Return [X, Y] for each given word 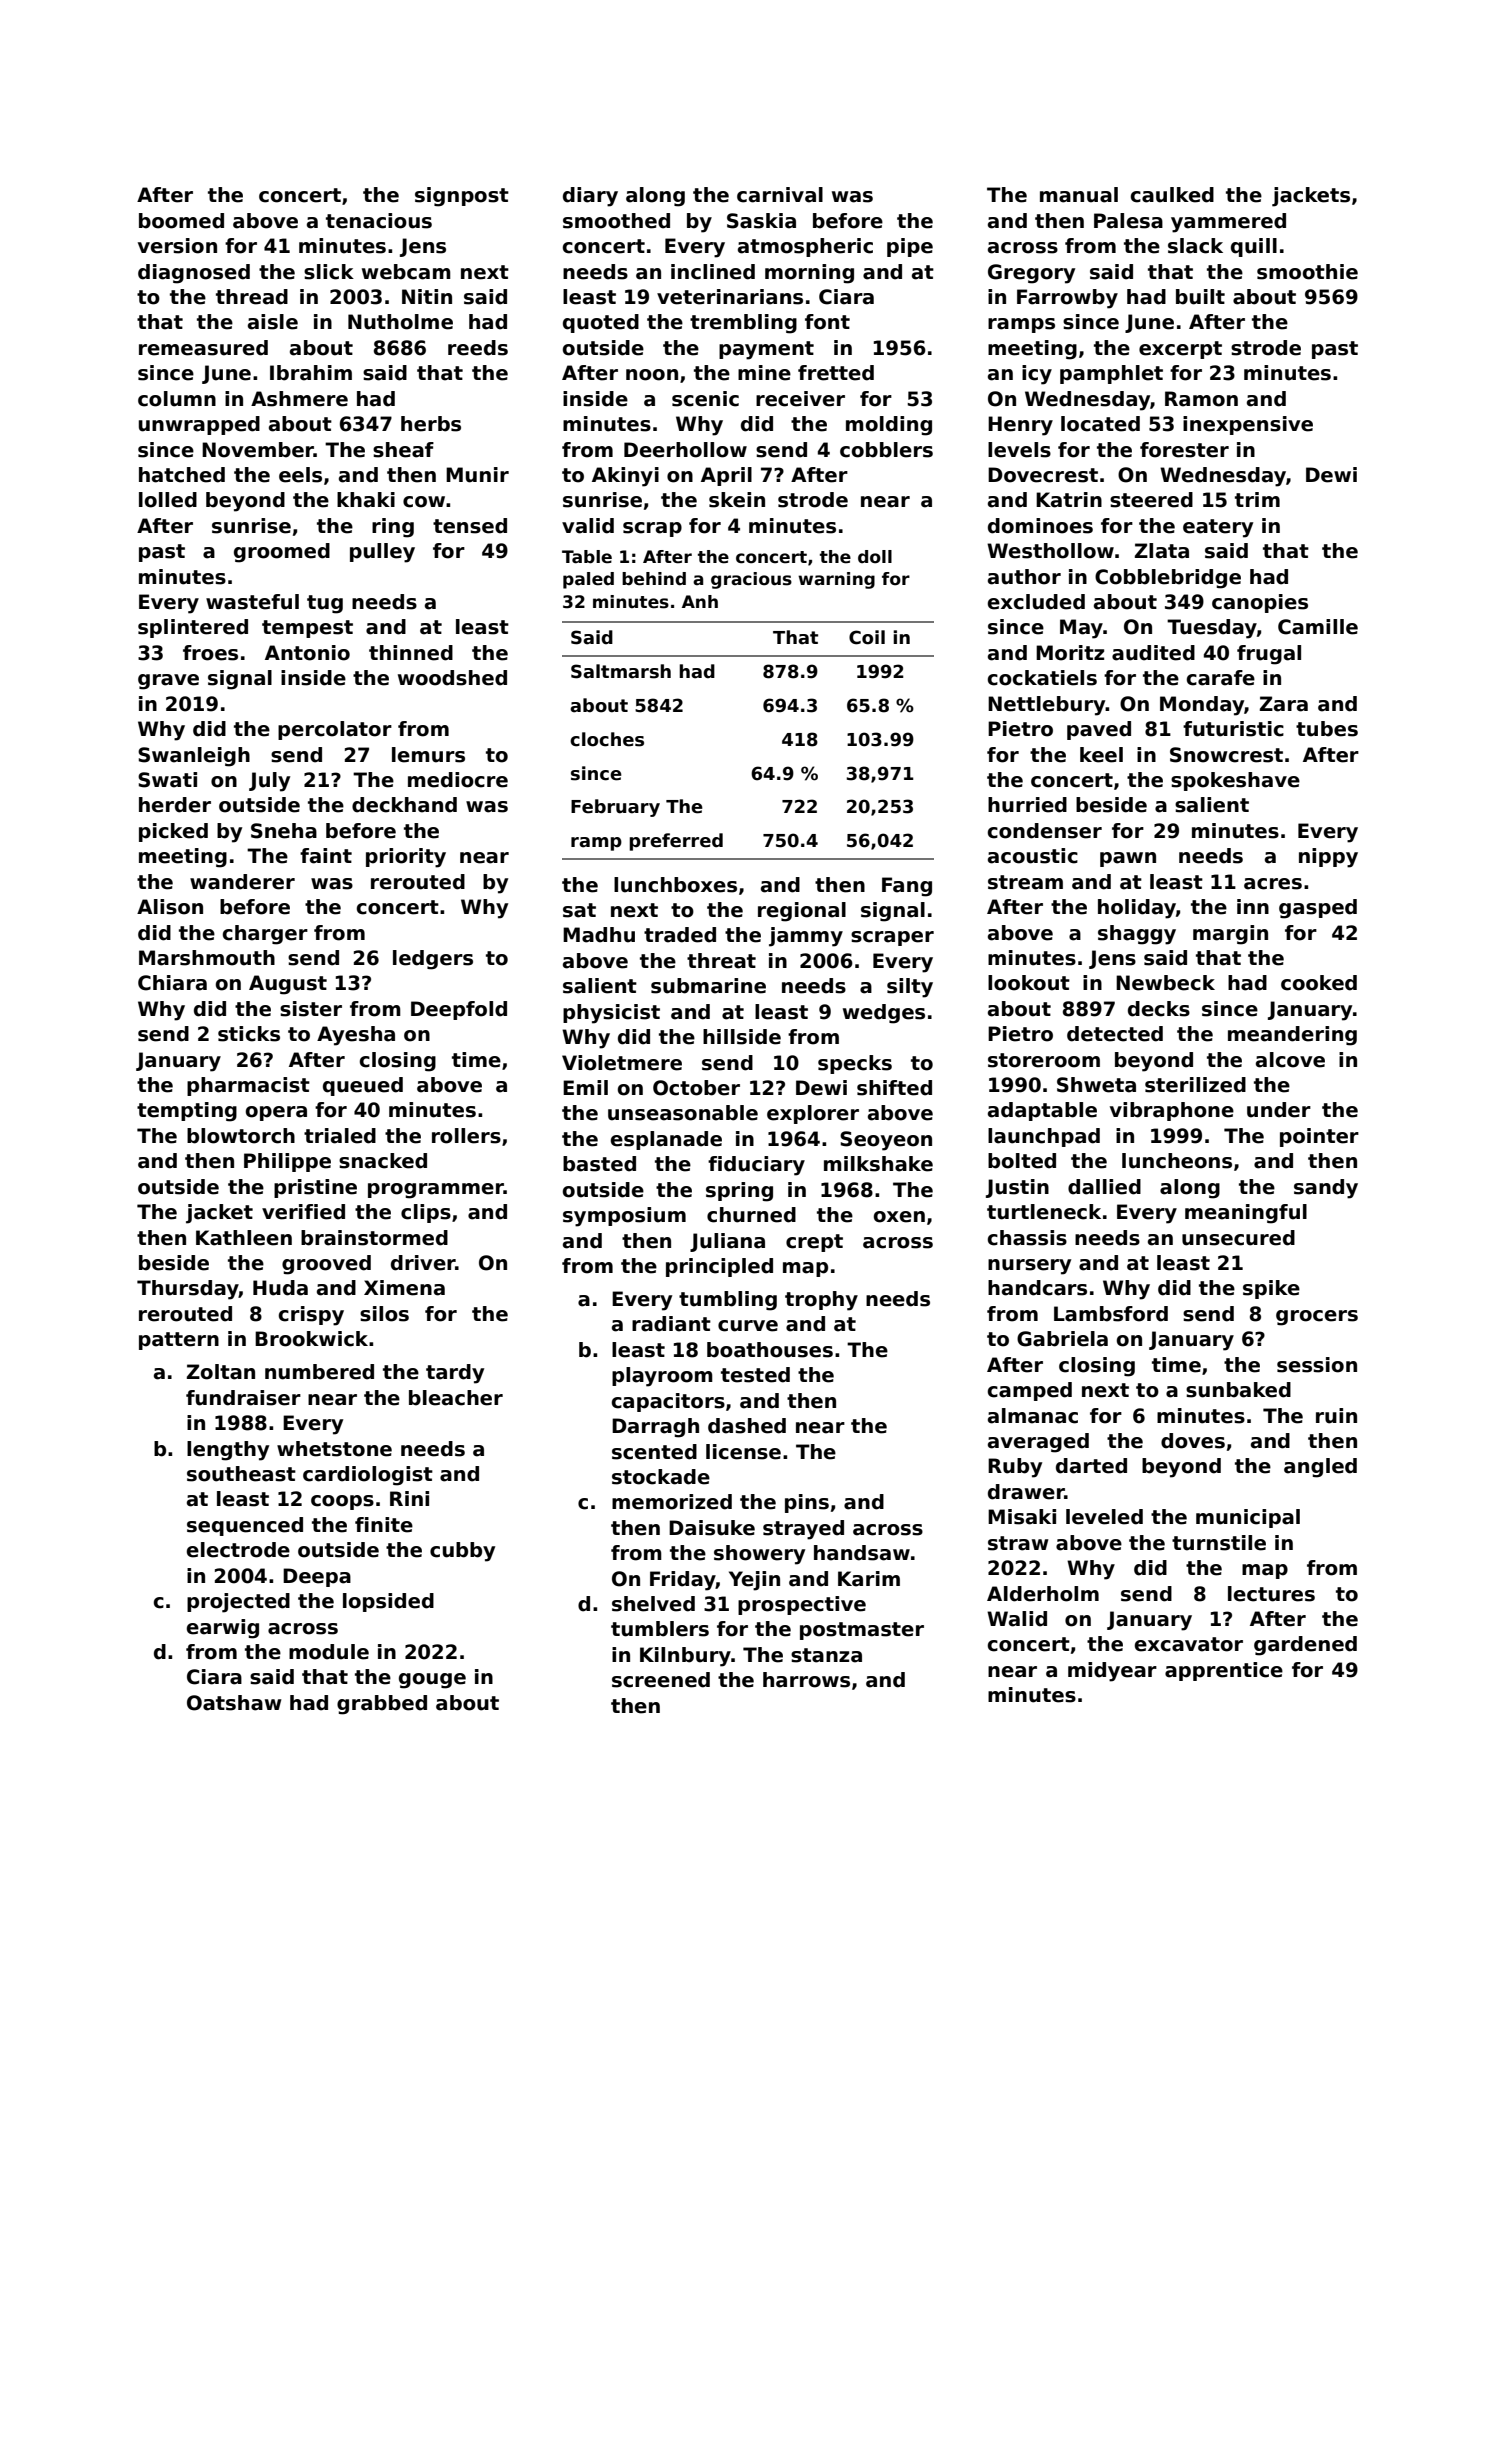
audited [1153, 653]
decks [1159, 1009]
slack [1195, 246]
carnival [780, 195]
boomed [181, 221]
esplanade [666, 1140]
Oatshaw [234, 1703]
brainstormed [374, 1238]
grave [168, 682]
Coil [867, 637]
